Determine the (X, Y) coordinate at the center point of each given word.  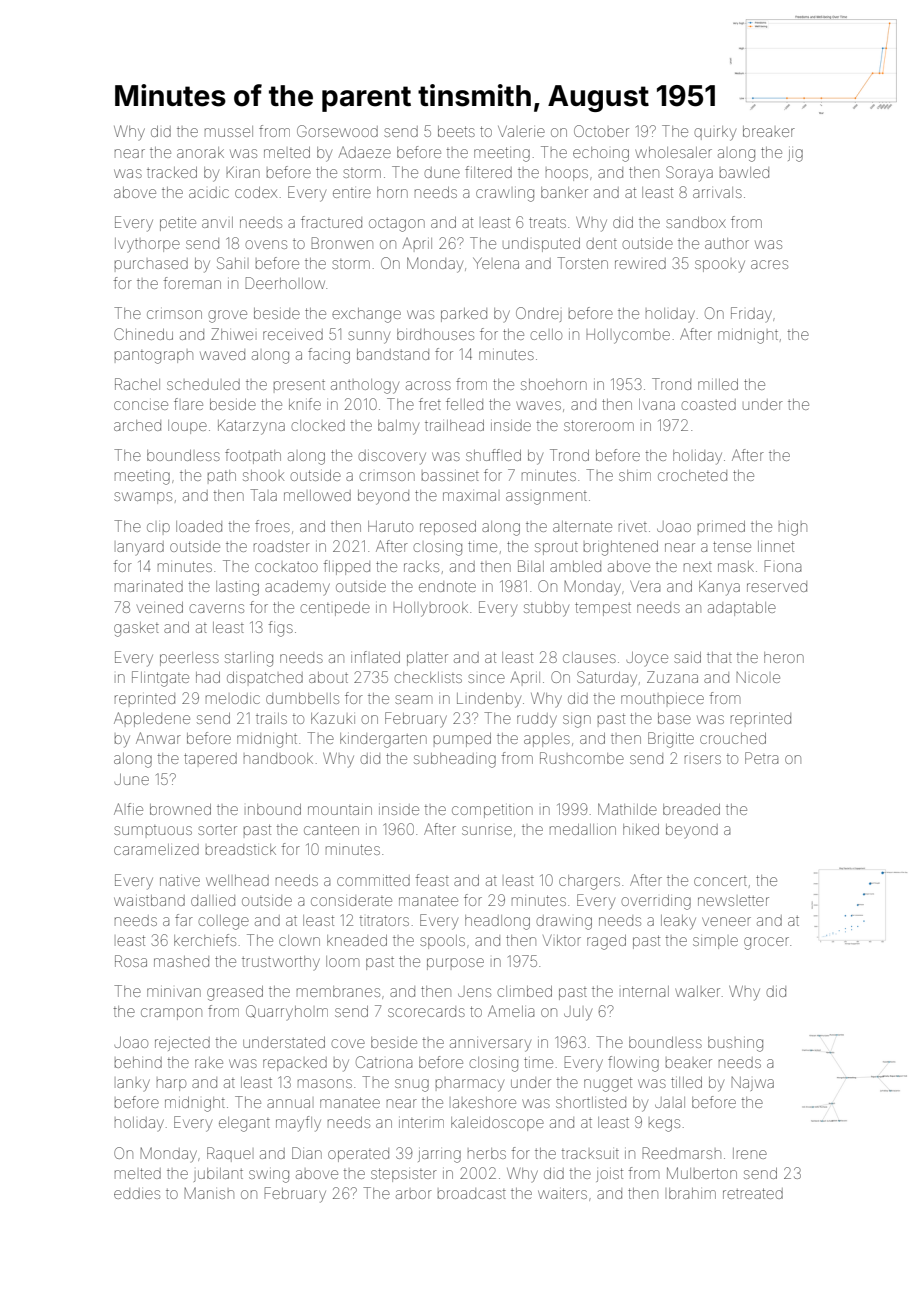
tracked (172, 172)
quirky (715, 133)
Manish (209, 1193)
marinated (149, 586)
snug (412, 1085)
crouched (733, 738)
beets (456, 131)
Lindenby (489, 700)
